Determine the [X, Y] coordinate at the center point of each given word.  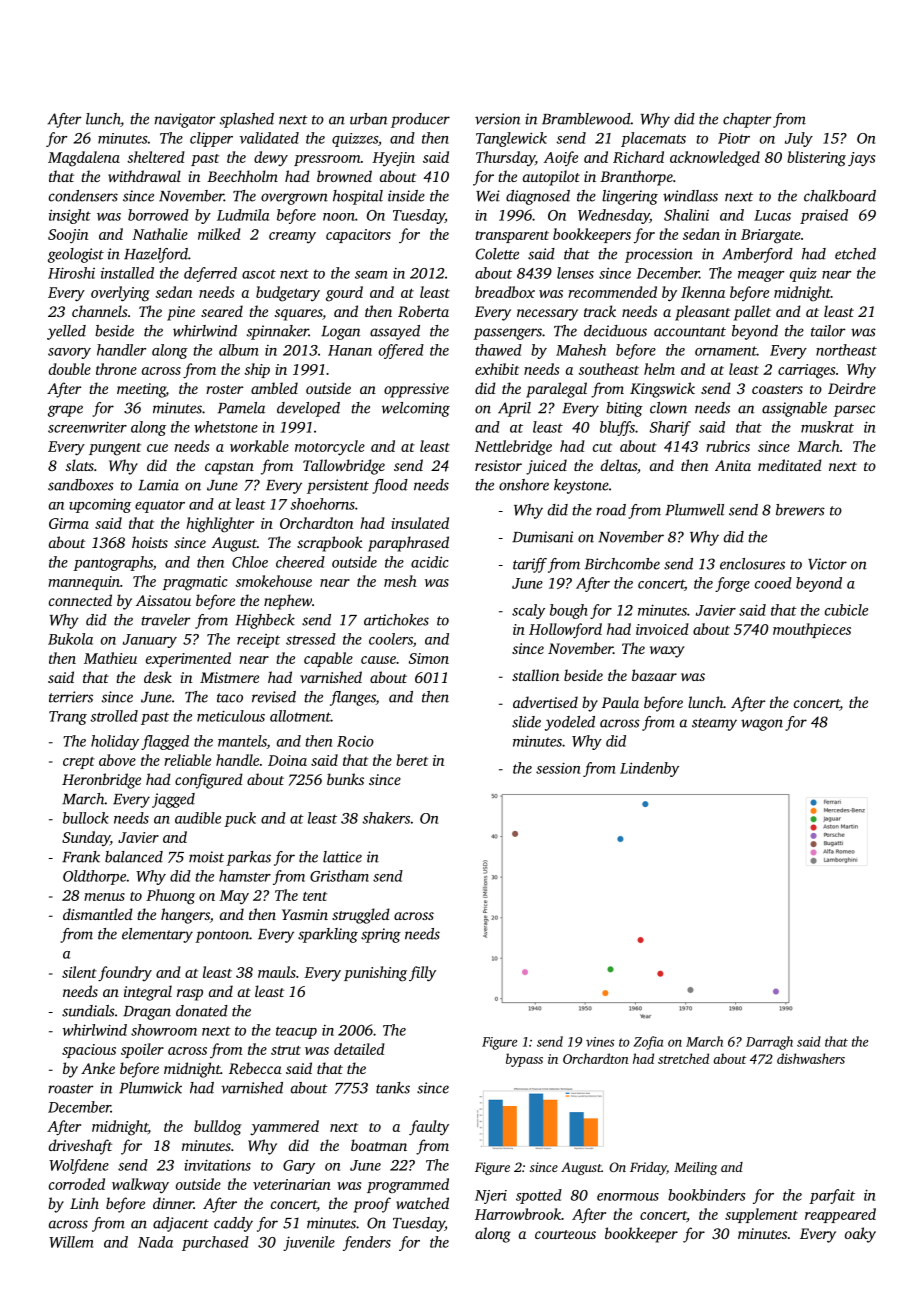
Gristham [339, 876]
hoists [150, 542]
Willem [71, 1242]
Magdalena [84, 159]
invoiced [662, 629]
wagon [762, 725]
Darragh [769, 1043]
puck [240, 819]
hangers [185, 916]
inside [406, 196]
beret [412, 760]
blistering [816, 159]
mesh [400, 581]
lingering [630, 197]
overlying [120, 294]
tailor [828, 331]
